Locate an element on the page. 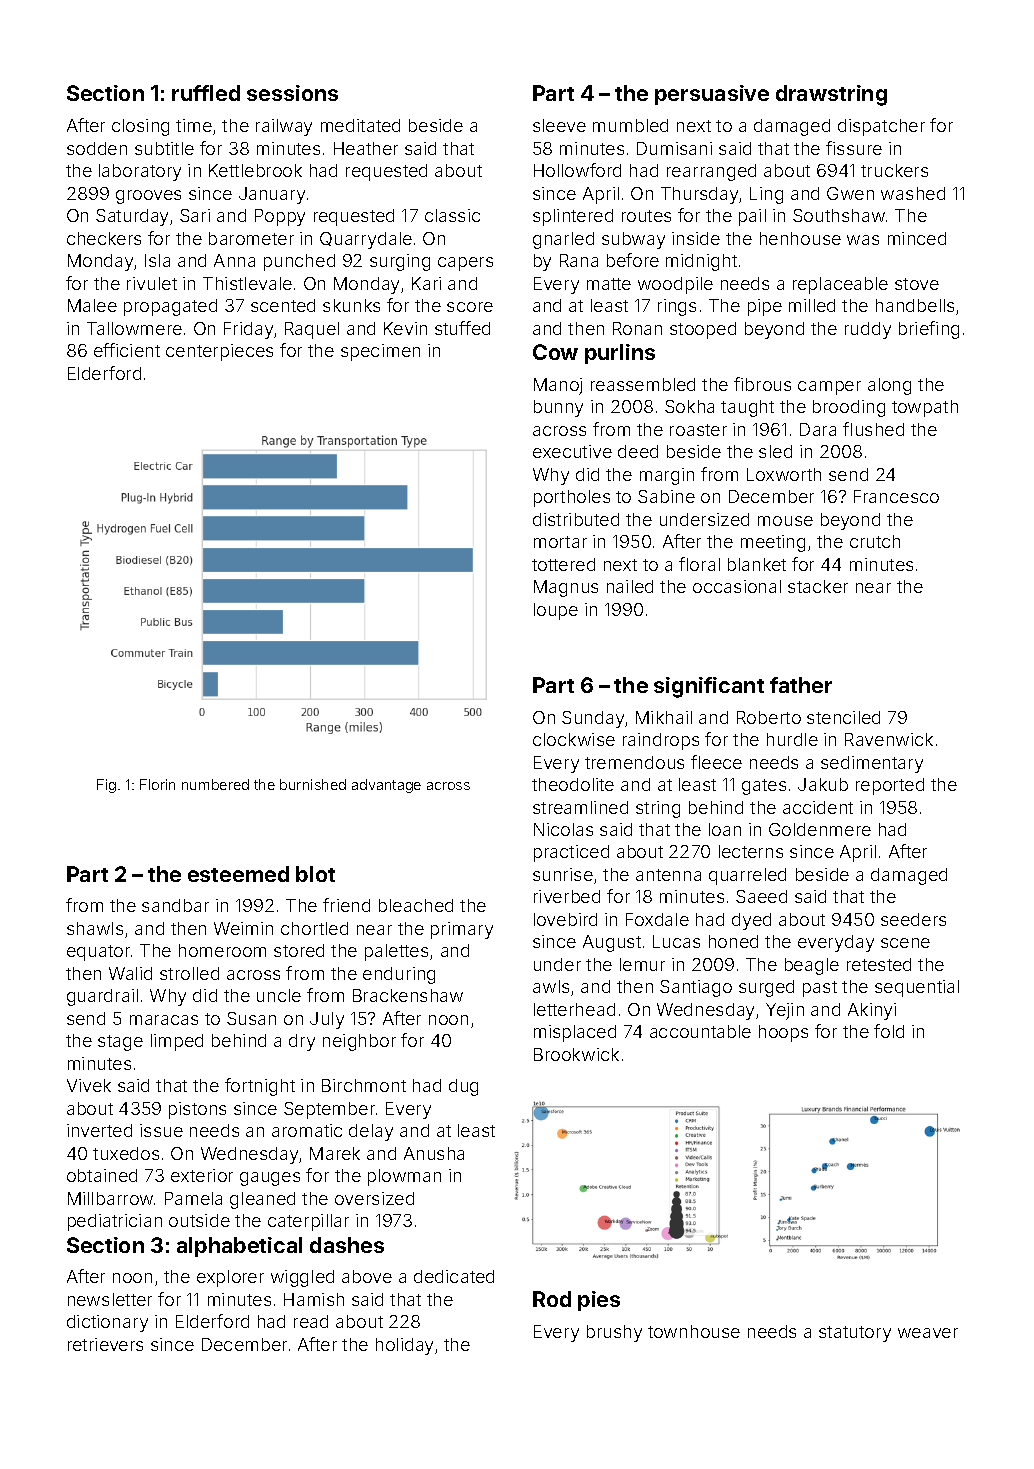 Image resolution: width=1034 pixels, height=1469 pixels. Florin is located at coordinates (157, 784).
